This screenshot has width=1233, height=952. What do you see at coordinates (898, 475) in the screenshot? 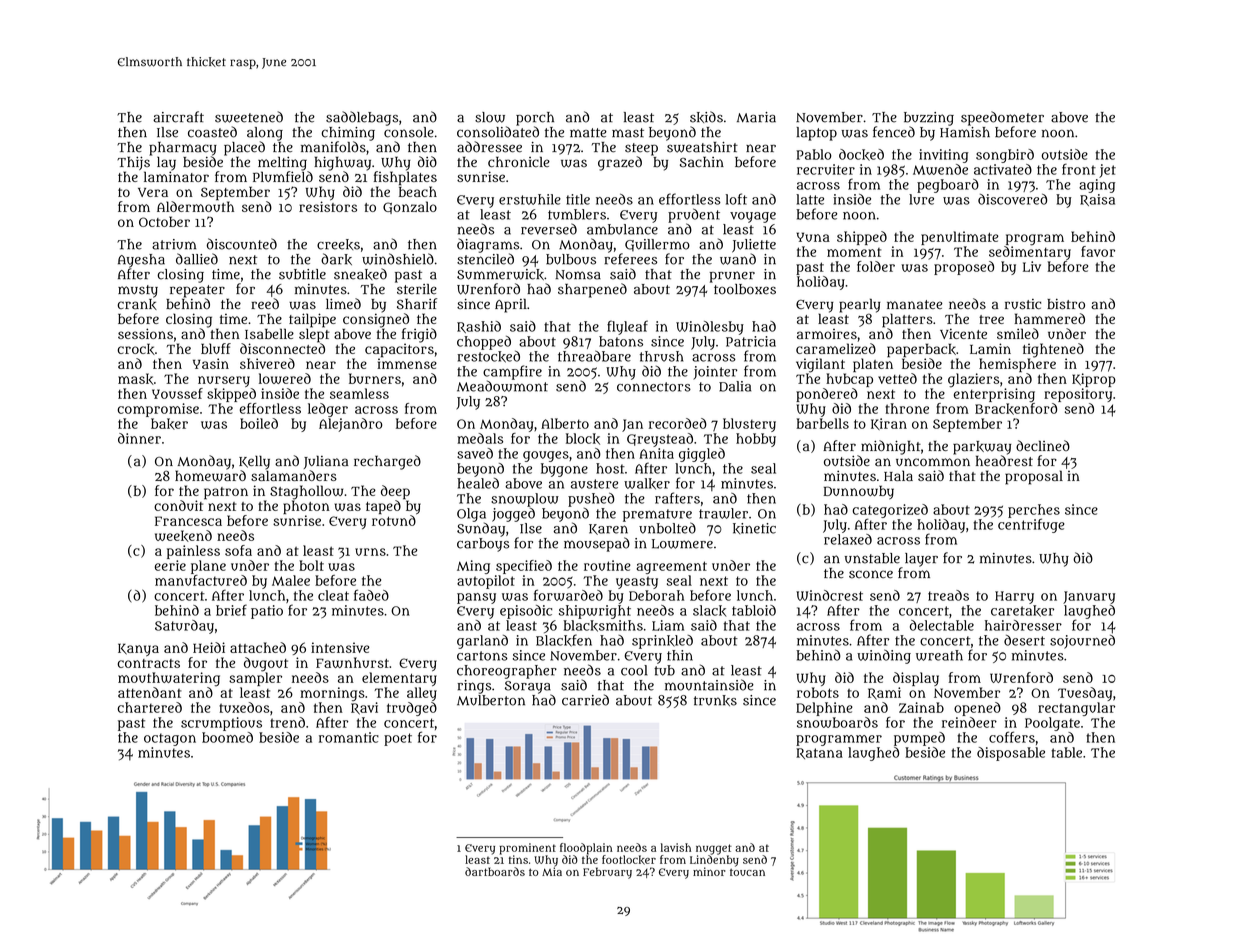
I see `Hala` at bounding box center [898, 475].
